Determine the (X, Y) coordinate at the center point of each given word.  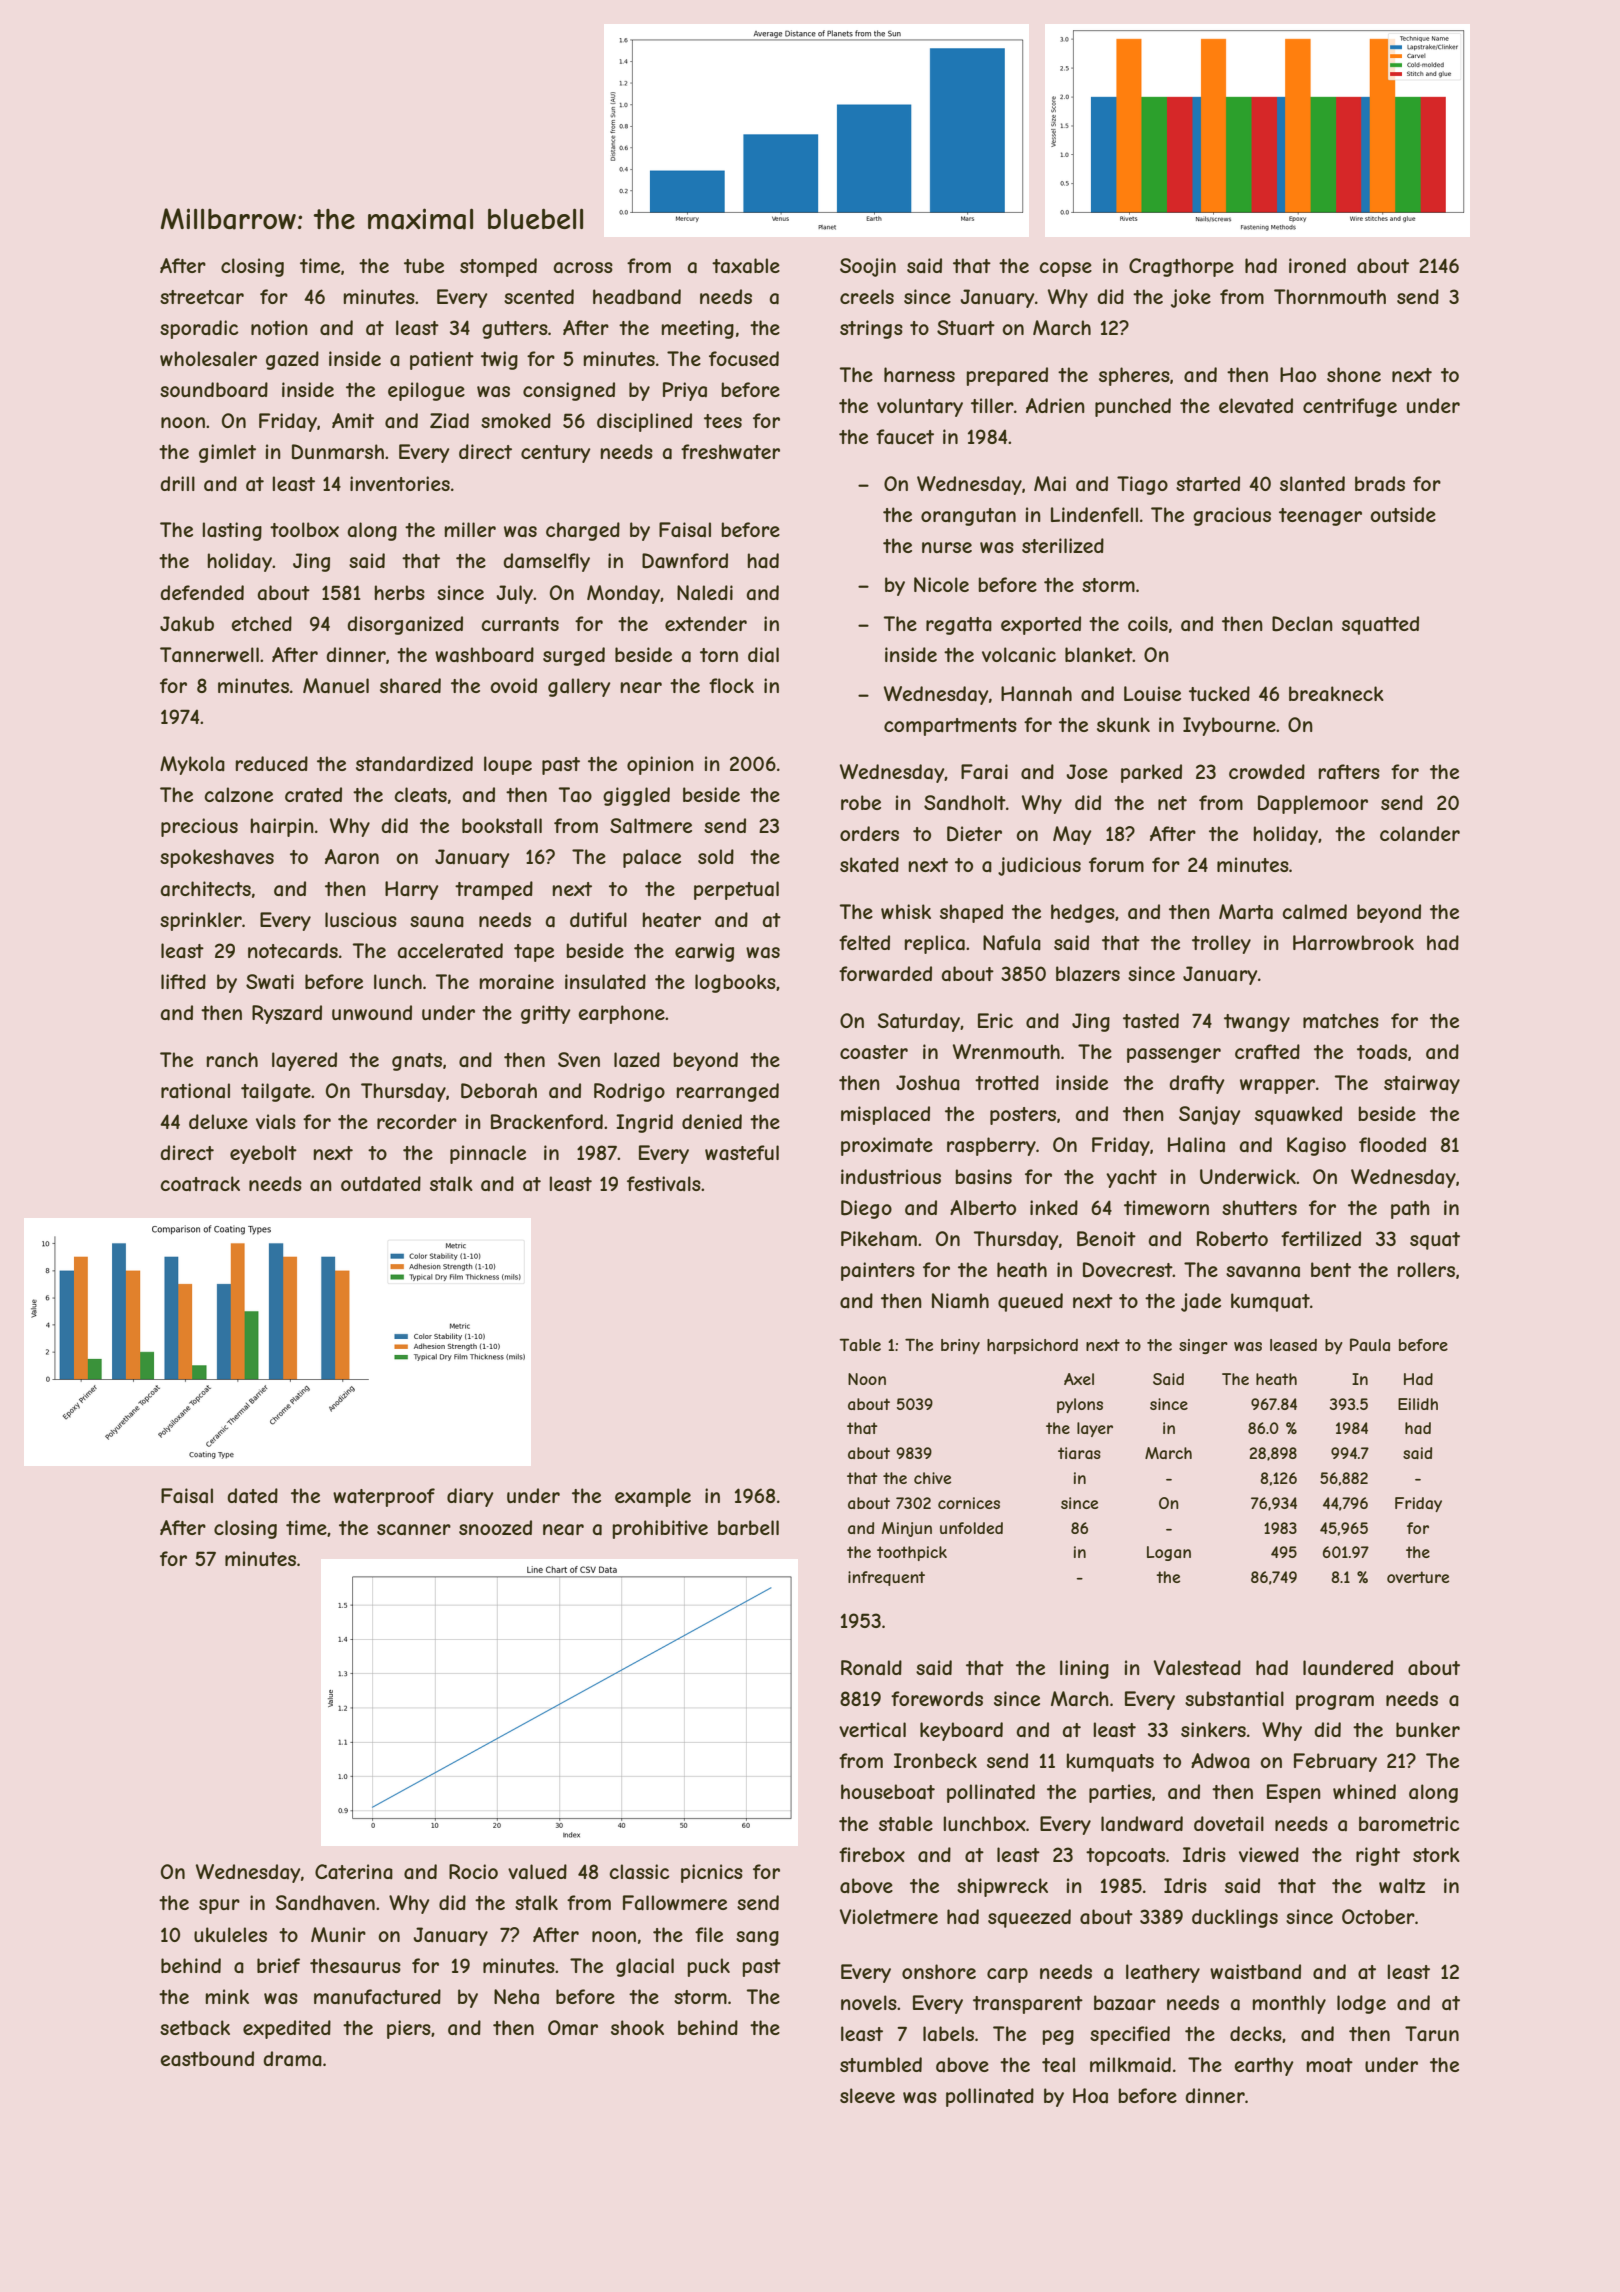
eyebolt (263, 1154)
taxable (746, 266)
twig (499, 360)
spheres (1134, 376)
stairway (1422, 1084)
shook (637, 2027)
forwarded (885, 974)
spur (219, 1906)
